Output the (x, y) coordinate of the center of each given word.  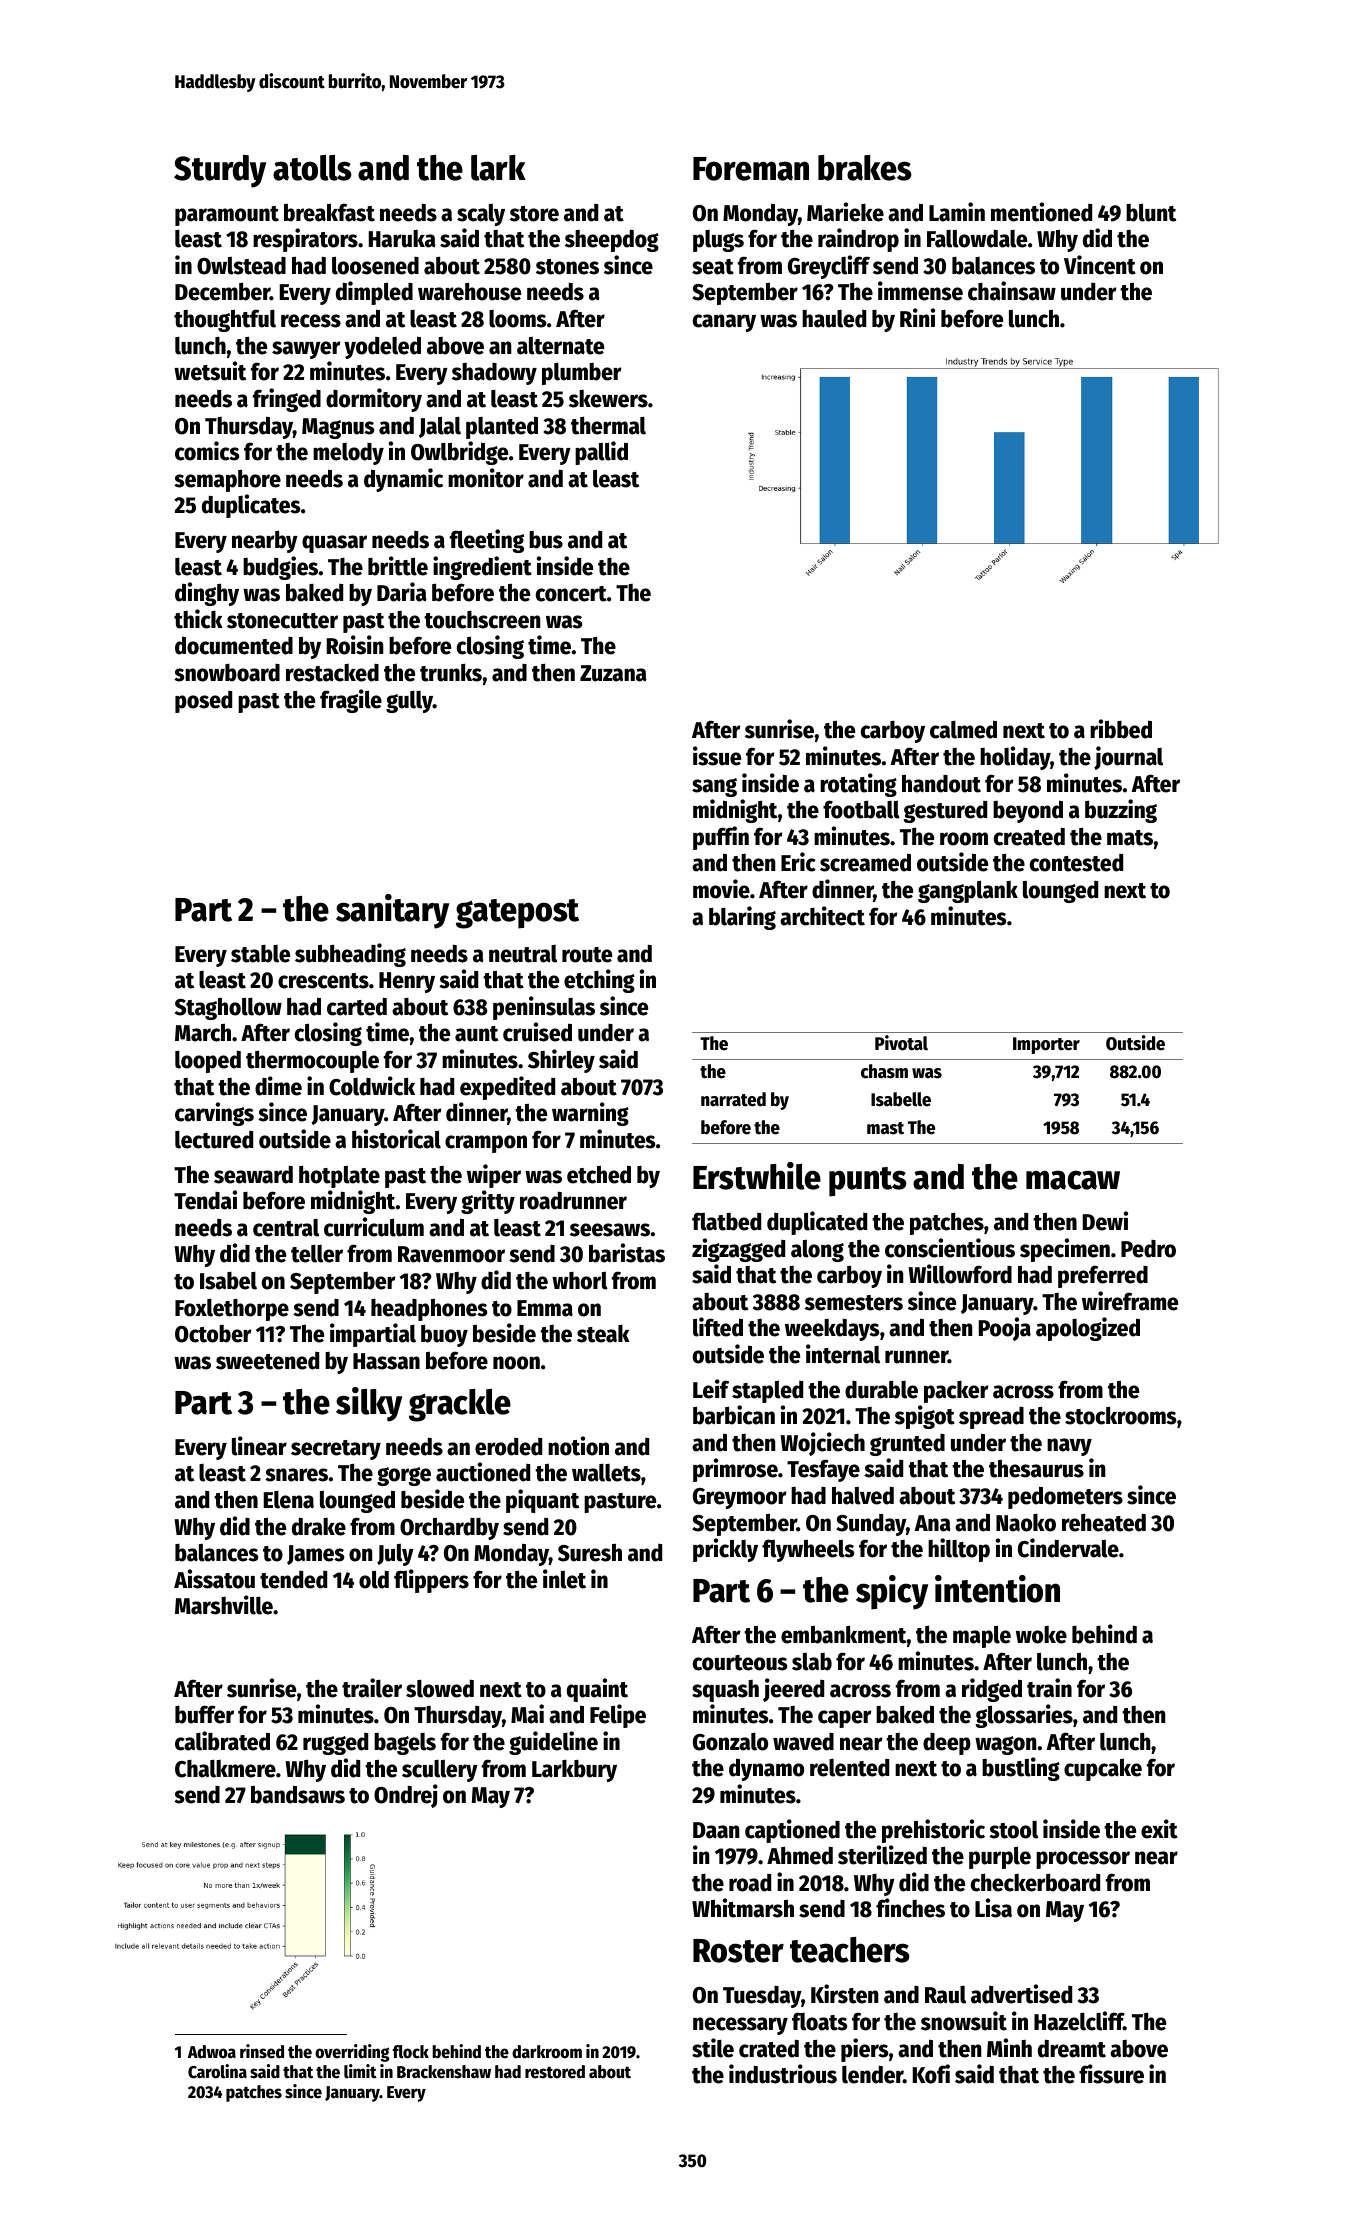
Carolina (217, 2071)
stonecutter (282, 621)
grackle (460, 1405)
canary (724, 323)
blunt (1151, 212)
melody (348, 454)
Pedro (1148, 1249)
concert (571, 594)
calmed (963, 729)
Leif (711, 1389)
